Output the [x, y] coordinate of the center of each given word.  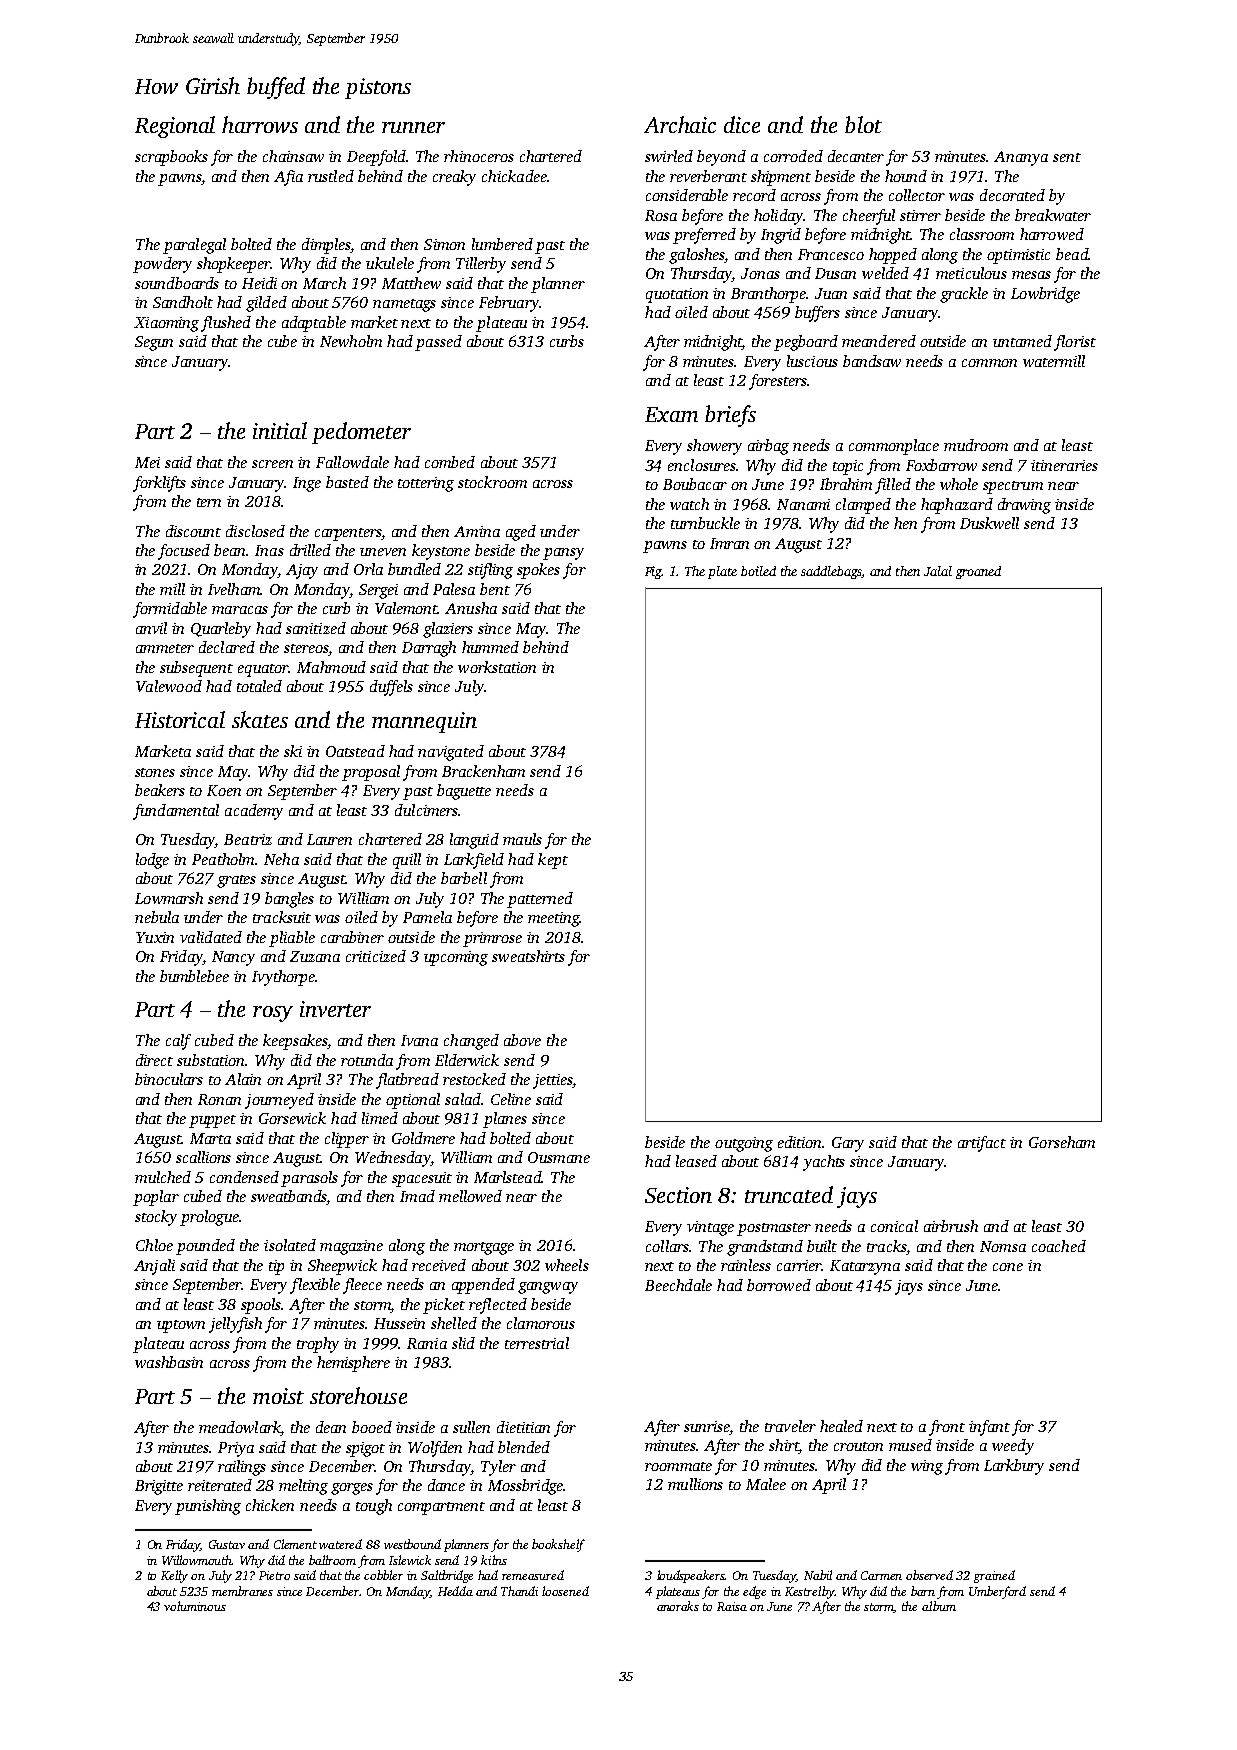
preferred [704, 236]
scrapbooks [171, 158]
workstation [497, 667]
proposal [371, 773]
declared [227, 647]
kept [553, 861]
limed [380, 1118]
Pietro [274, 1575]
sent [1067, 157]
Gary [848, 1144]
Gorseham [1062, 1142]
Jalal [938, 571]
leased [696, 1161]
